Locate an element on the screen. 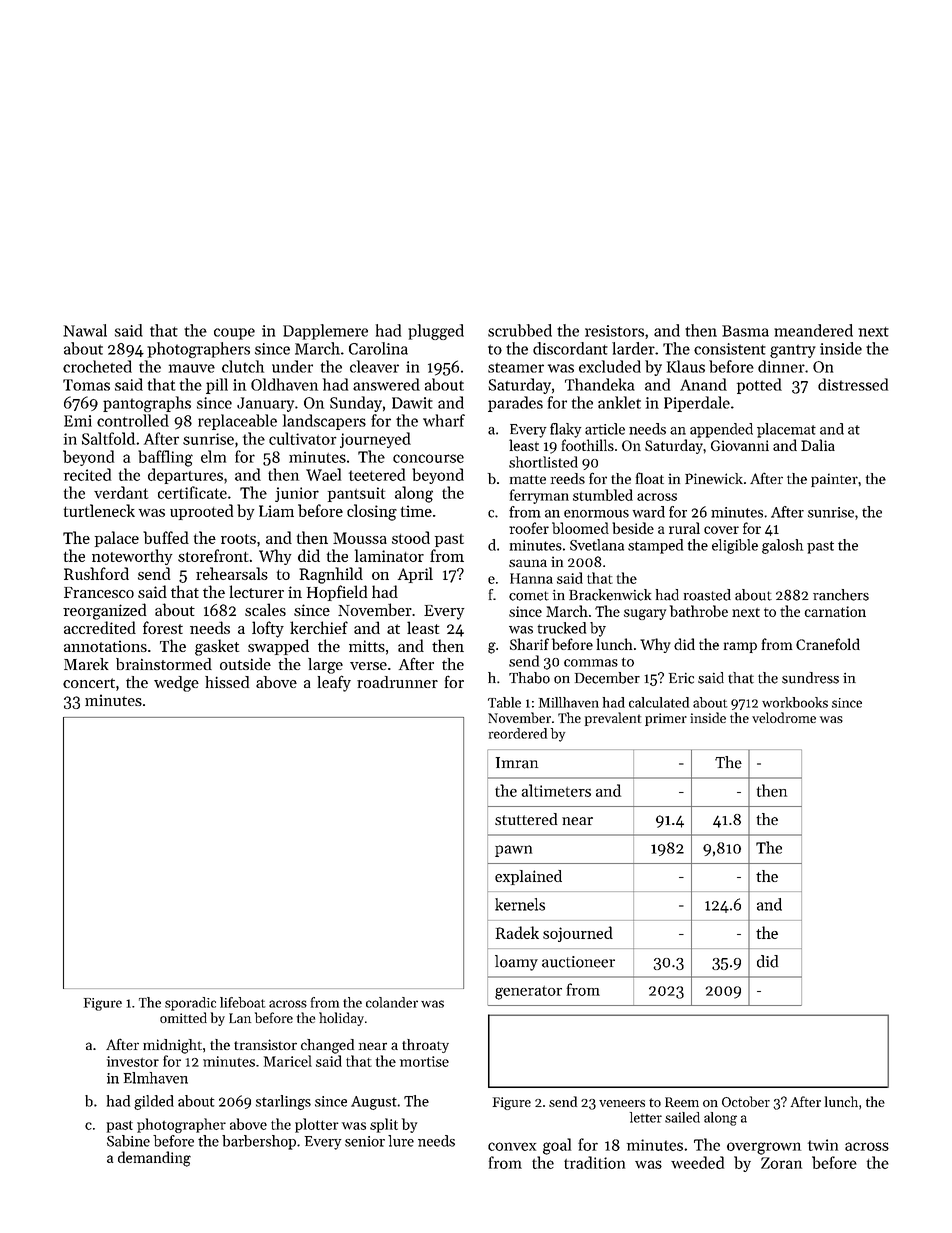 This screenshot has width=952, height=1233. generator is located at coordinates (528, 993).
